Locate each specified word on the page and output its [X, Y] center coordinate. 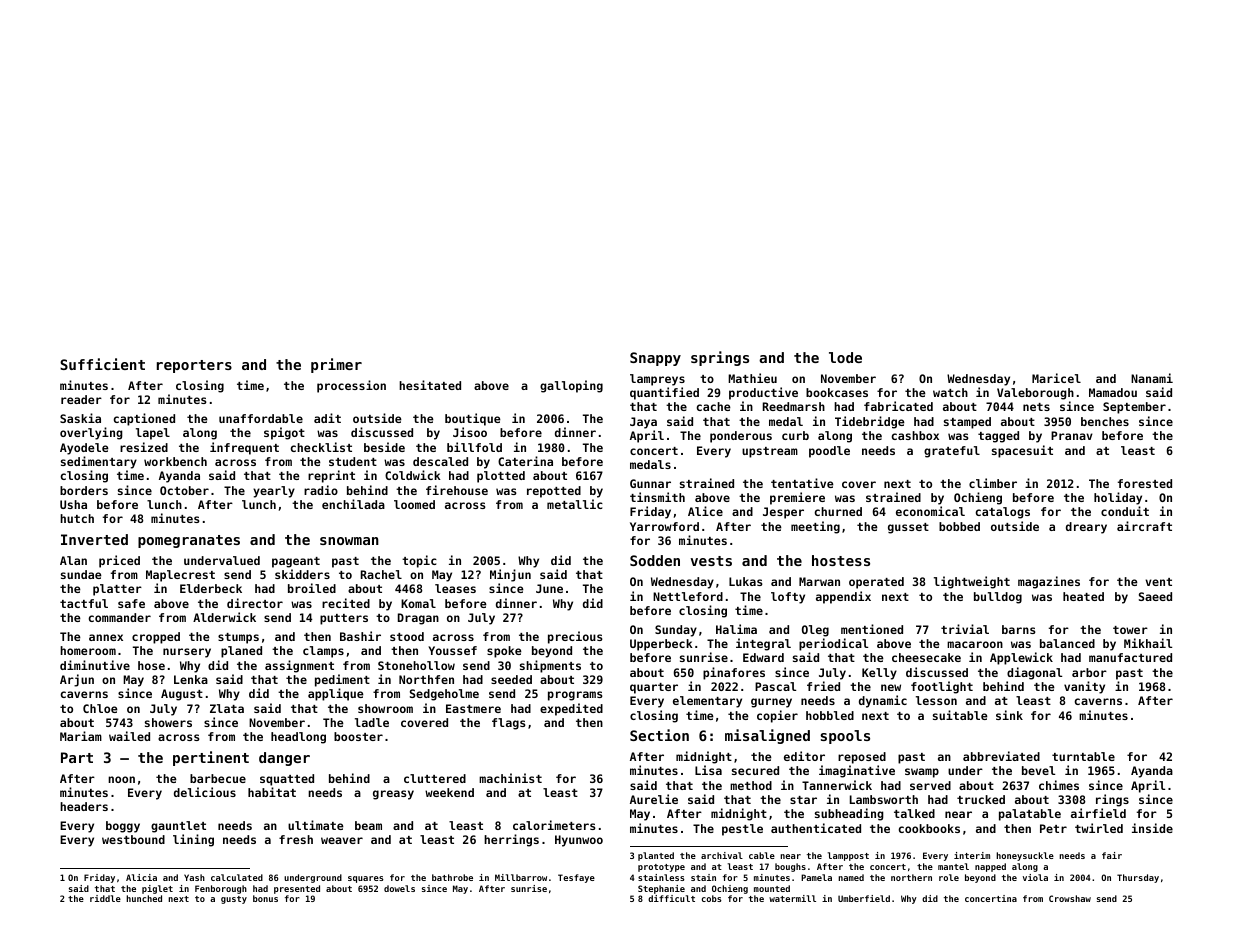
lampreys [657, 380]
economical [930, 511]
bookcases [837, 392]
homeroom [88, 650]
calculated [237, 877]
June [549, 588]
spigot [284, 433]
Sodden [655, 560]
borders [84, 490]
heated [1083, 596]
